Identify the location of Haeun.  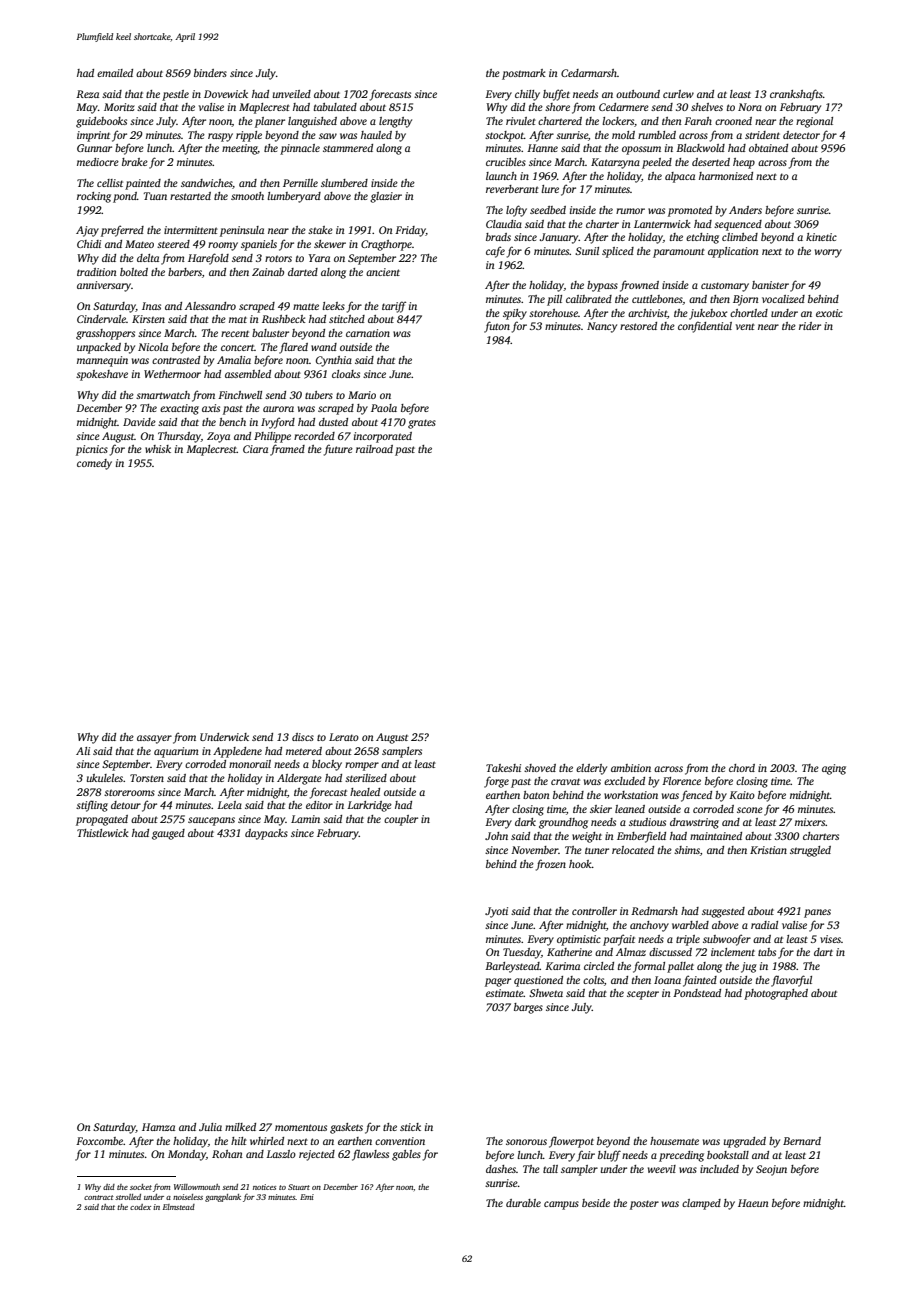
(753, 1203).
